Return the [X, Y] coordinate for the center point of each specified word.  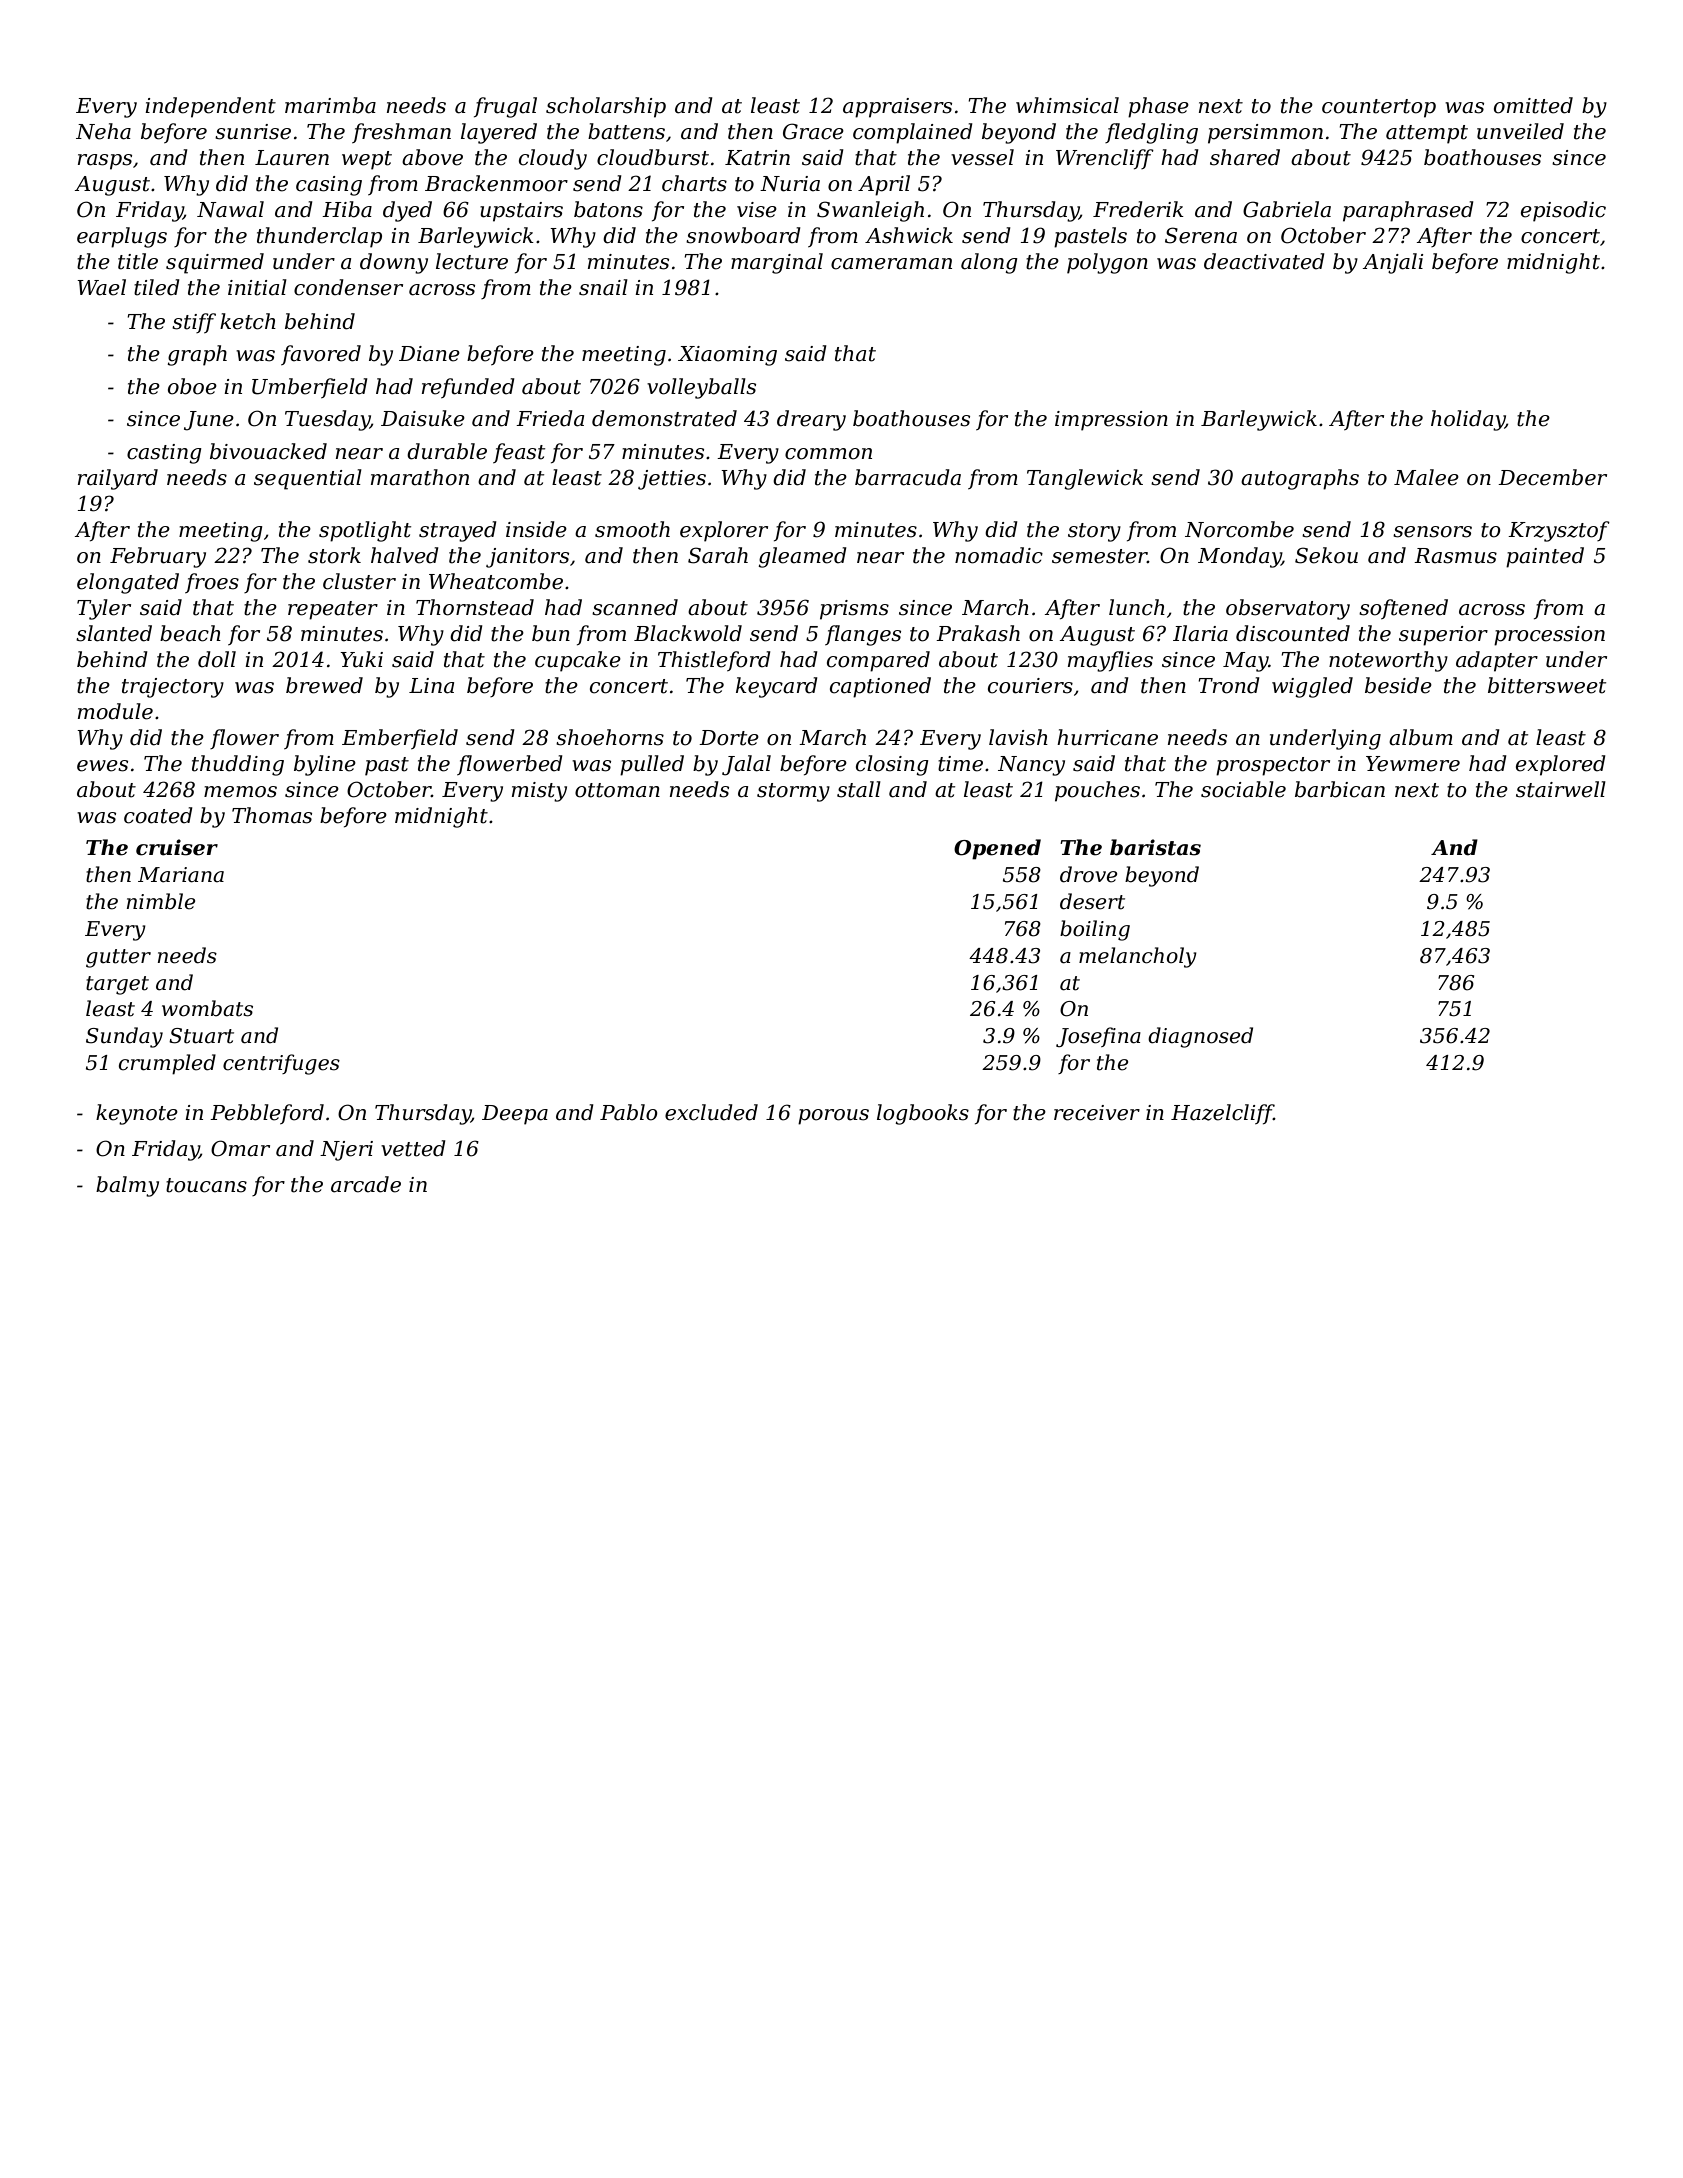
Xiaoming [727, 356]
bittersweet [1547, 685]
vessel [982, 157]
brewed [324, 685]
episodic [1563, 211]
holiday [1468, 420]
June [209, 421]
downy [394, 263]
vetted [413, 1148]
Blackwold [688, 633]
